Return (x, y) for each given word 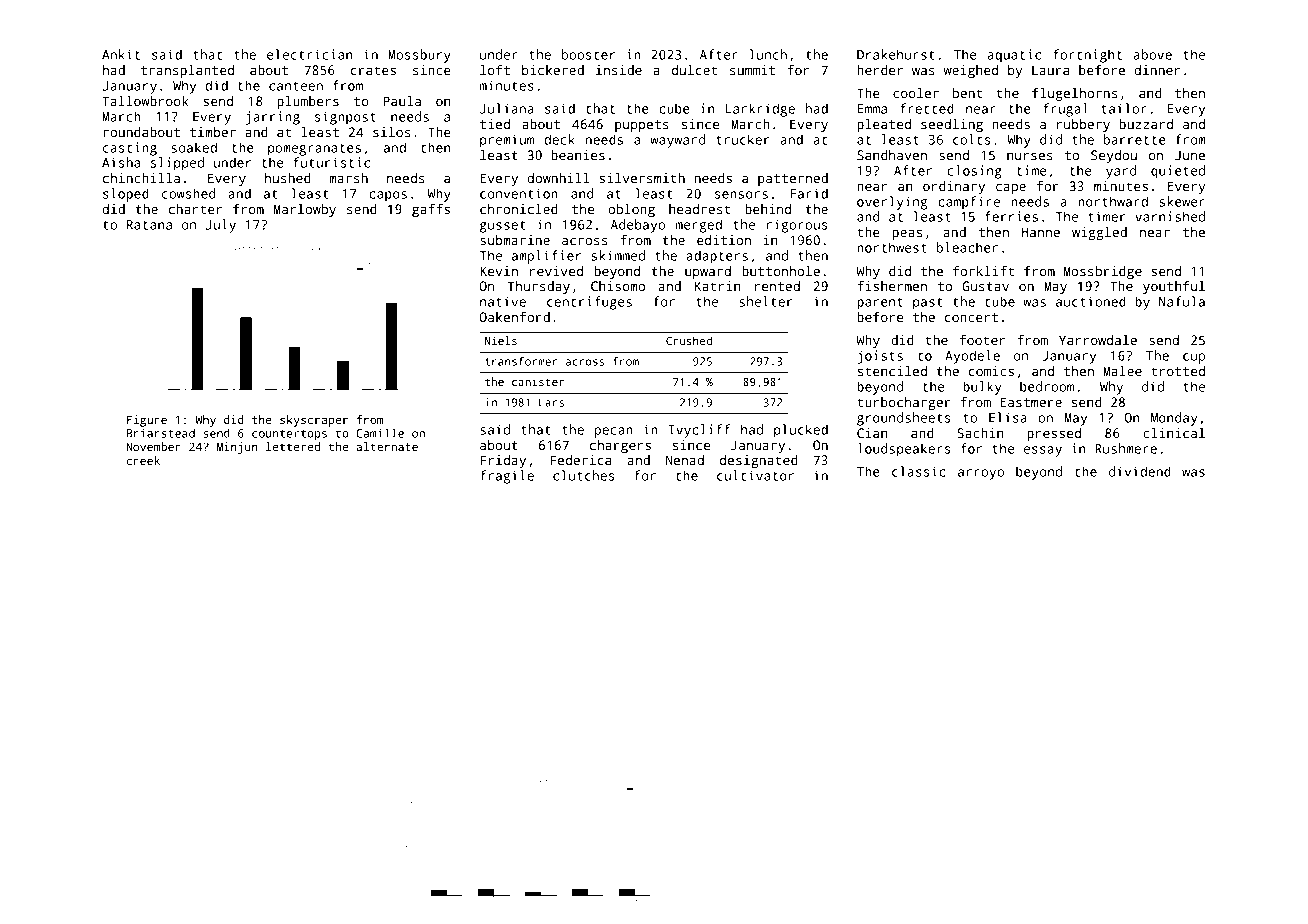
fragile (507, 477)
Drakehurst (895, 54)
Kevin (499, 271)
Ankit (121, 54)
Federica (580, 460)
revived (556, 271)
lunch (768, 54)
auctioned (1091, 301)
